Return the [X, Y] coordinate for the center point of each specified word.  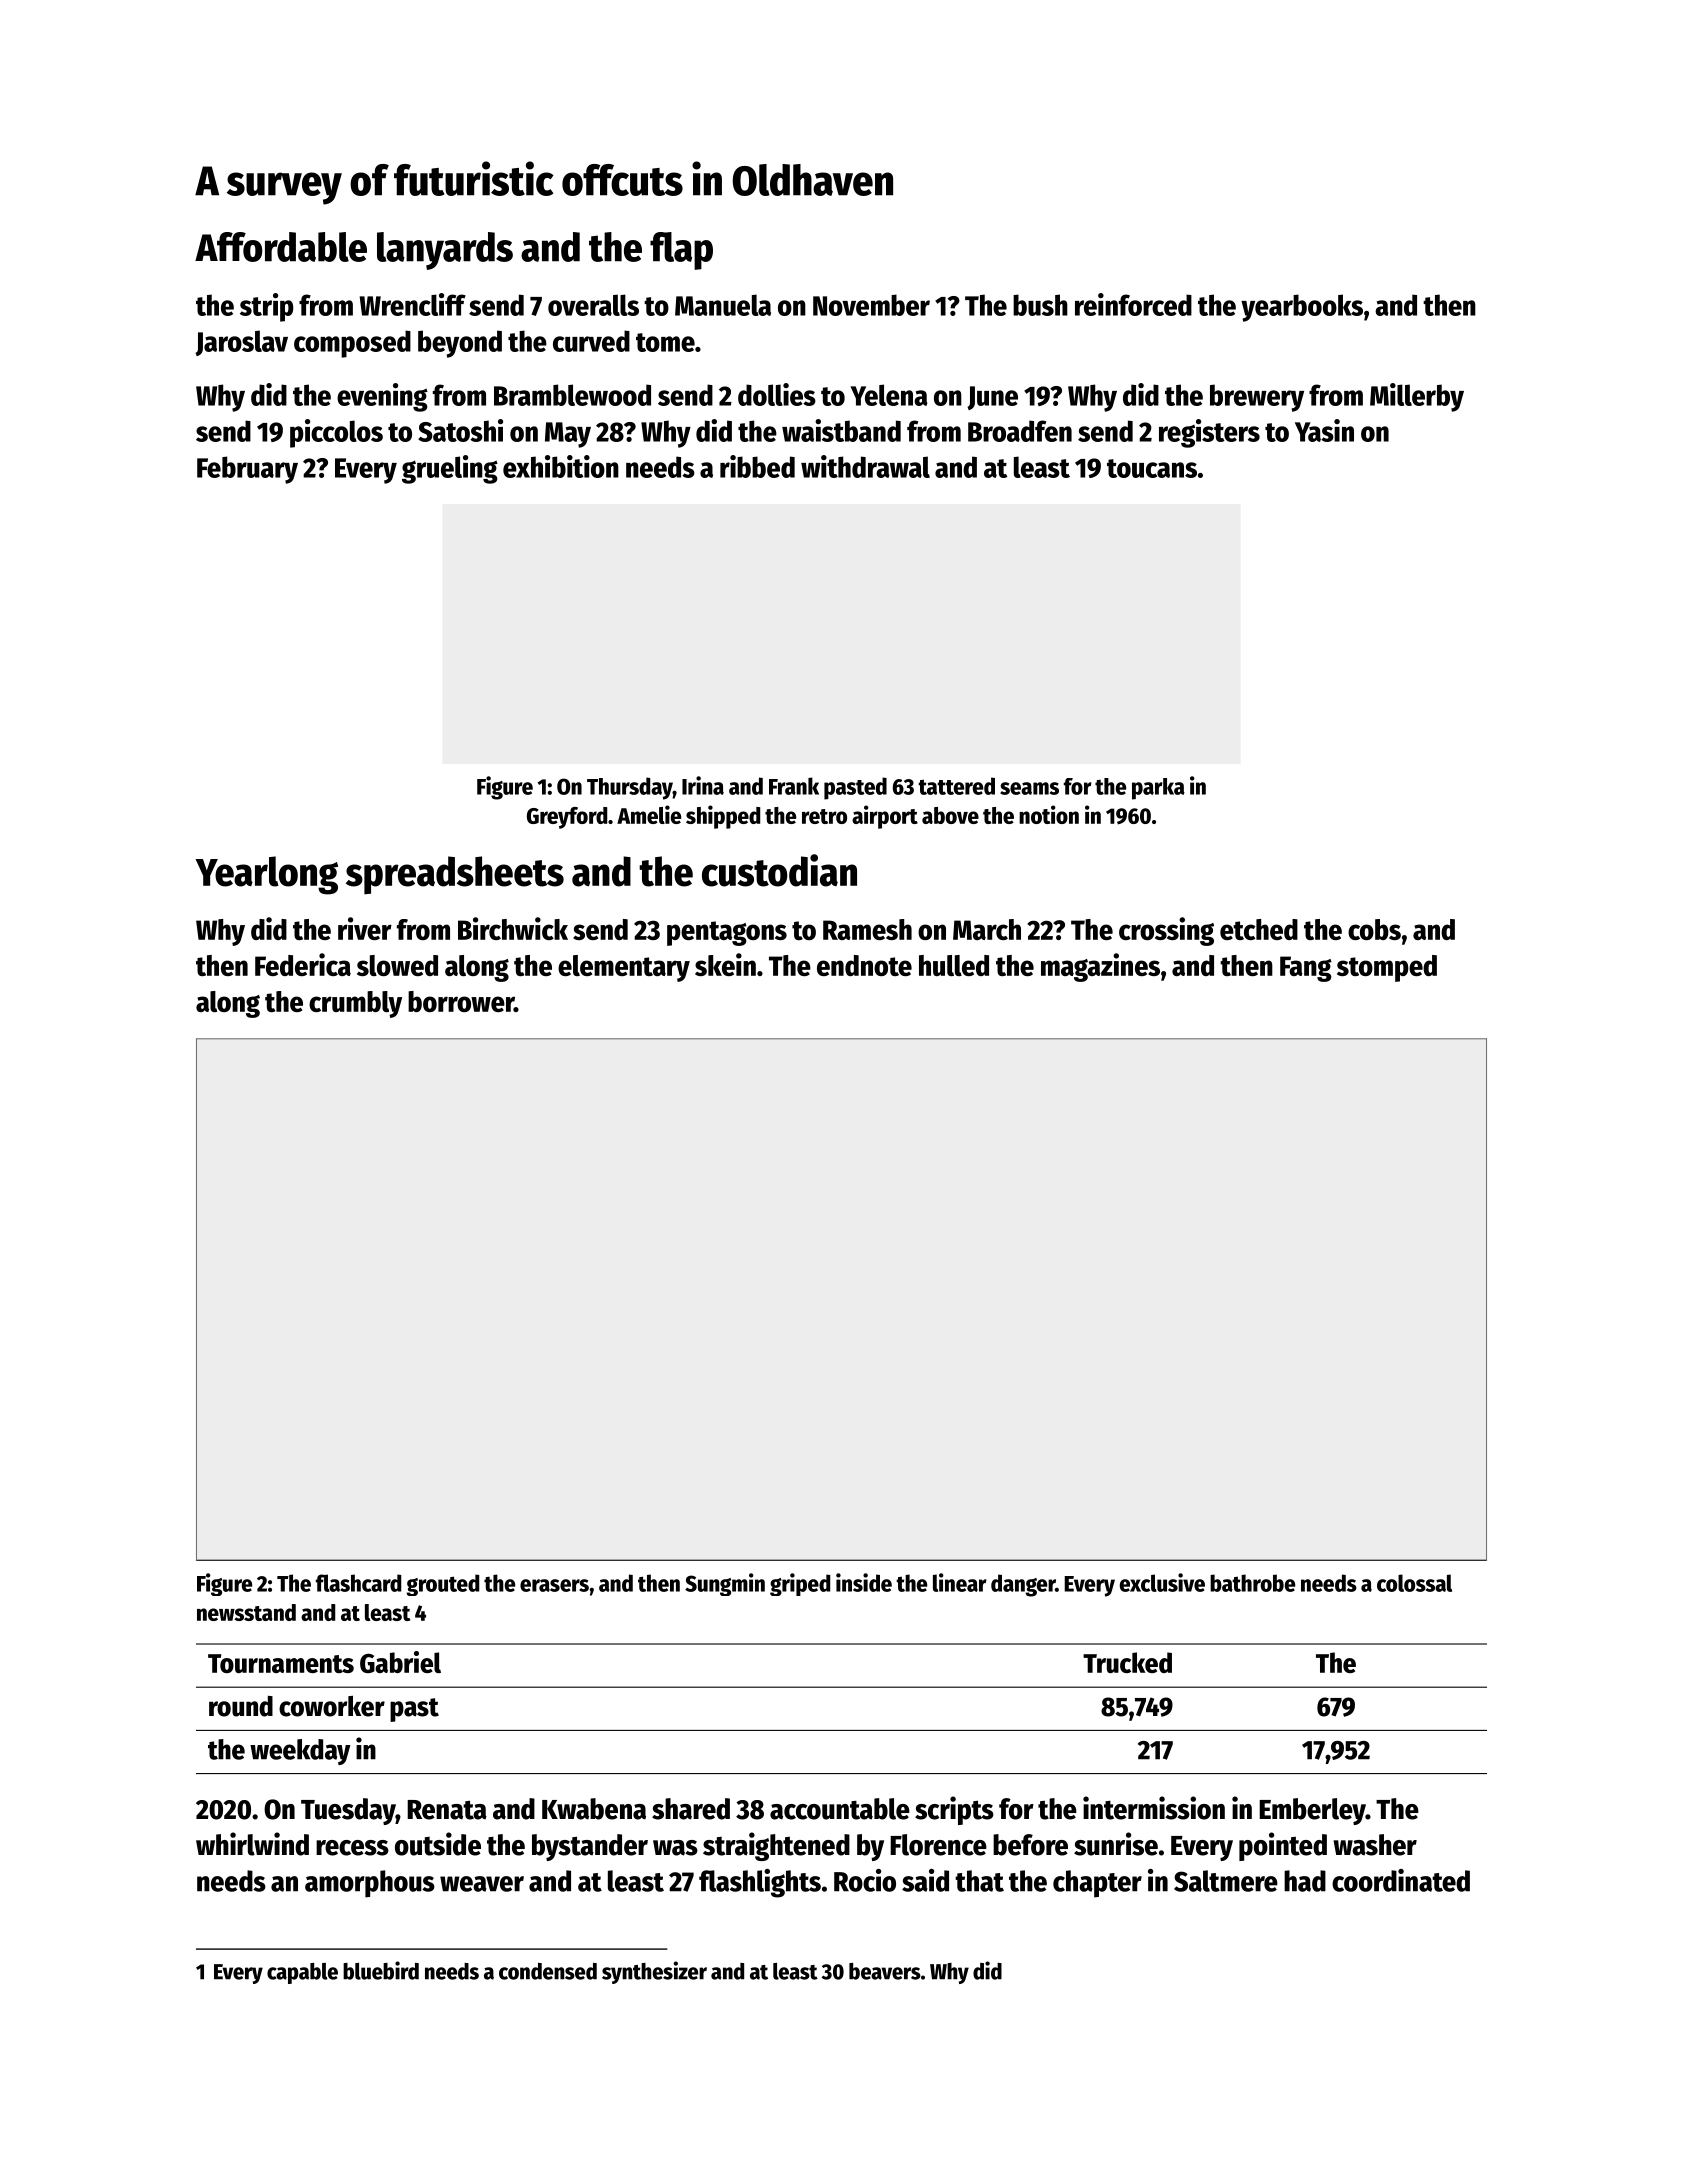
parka [1158, 789]
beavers [885, 1971]
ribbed [757, 466]
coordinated [1401, 1880]
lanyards [445, 251]
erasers [554, 1585]
